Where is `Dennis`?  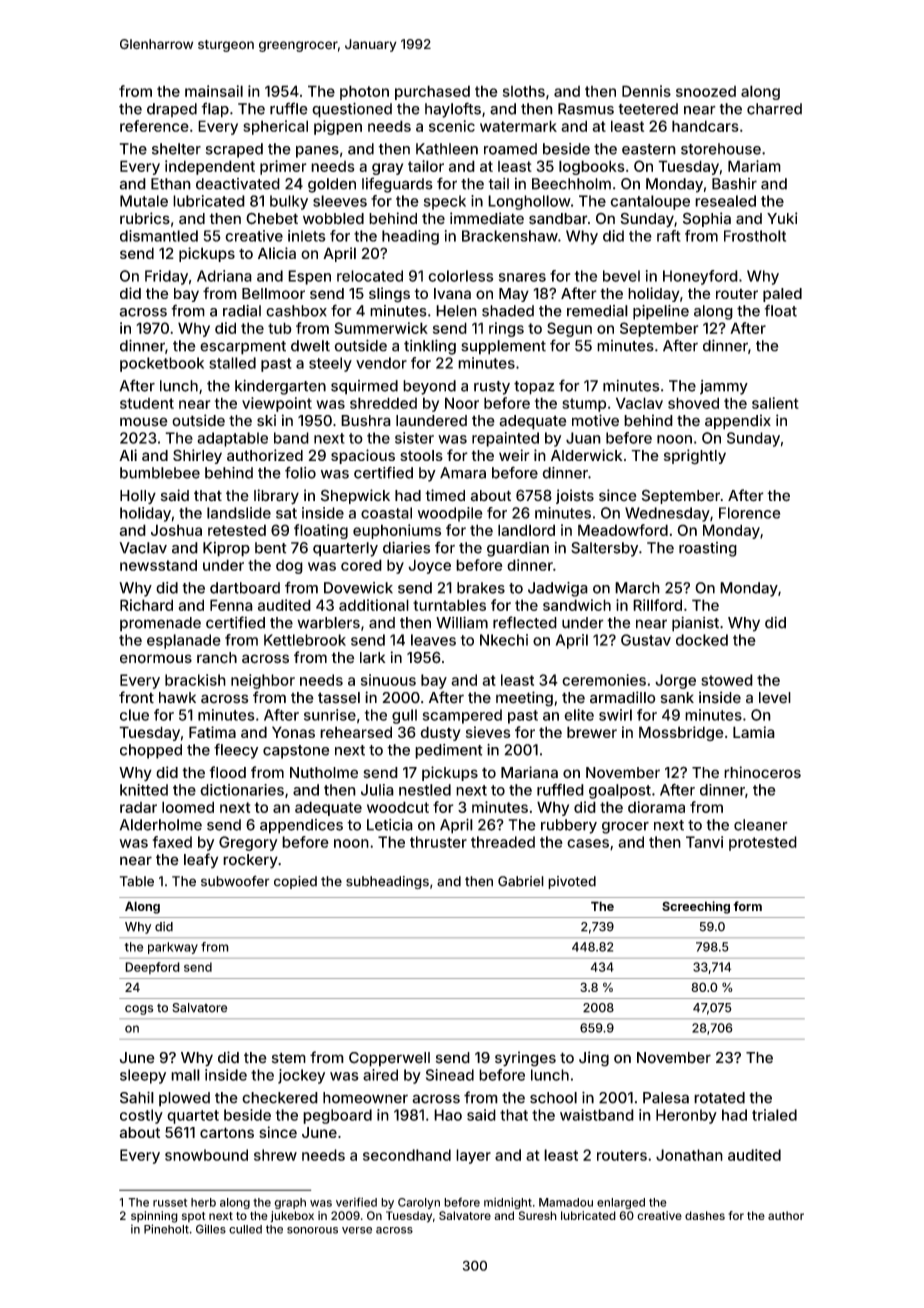
Dennis is located at coordinates (646, 91).
